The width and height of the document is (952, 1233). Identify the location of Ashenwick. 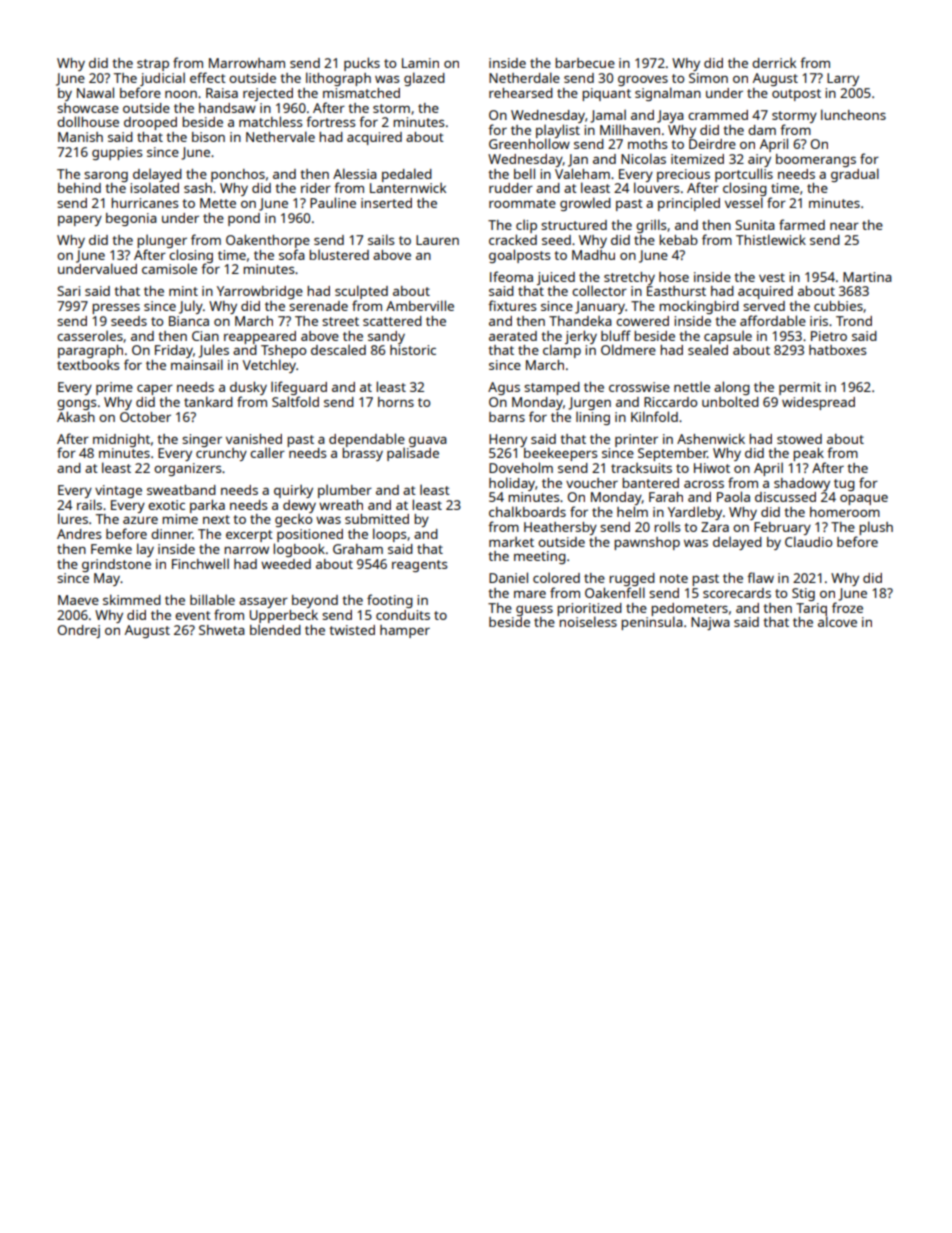
(711, 438).
